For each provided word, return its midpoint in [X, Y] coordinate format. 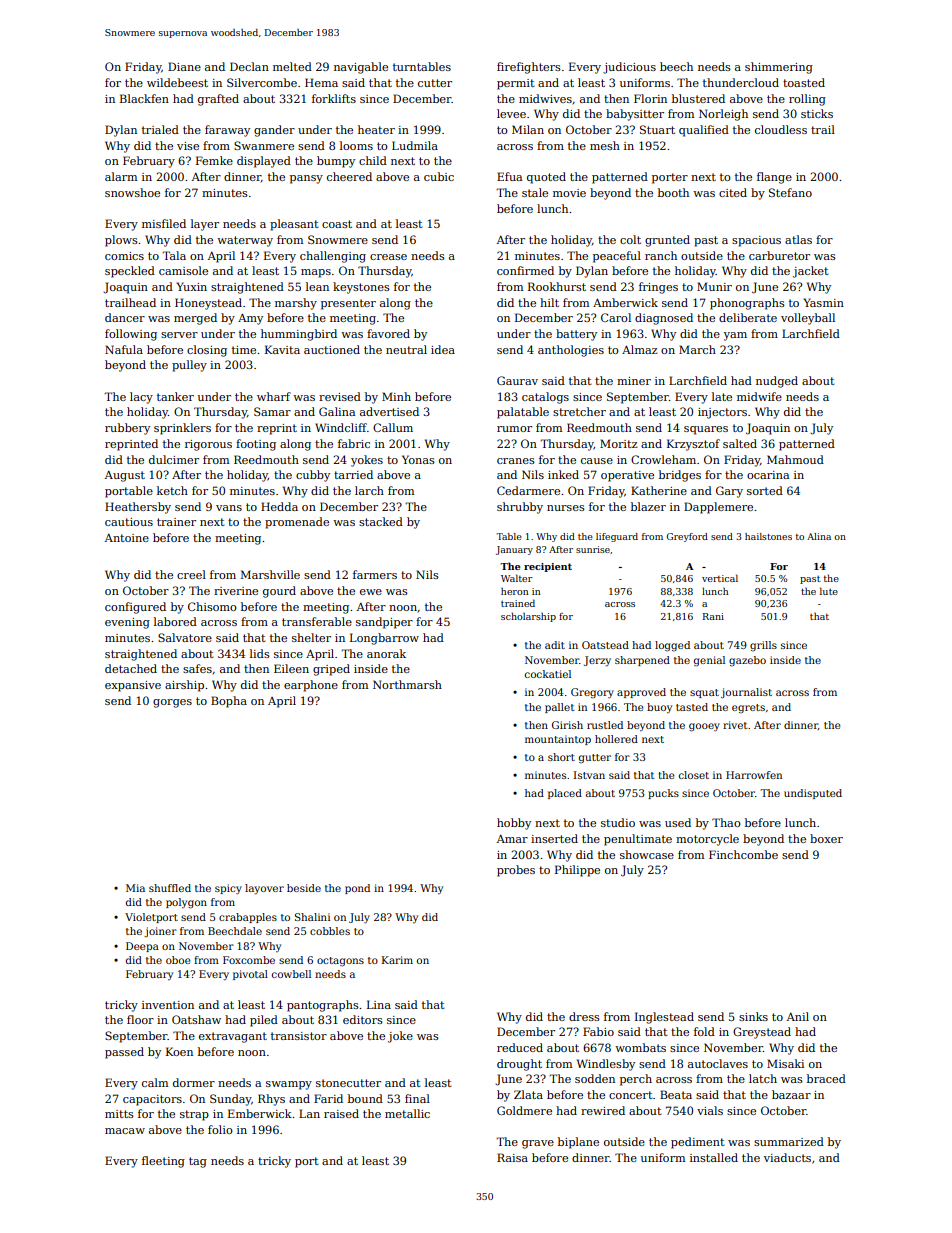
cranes [516, 461]
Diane [184, 66]
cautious [129, 522]
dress [584, 1016]
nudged [777, 382]
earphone [311, 686]
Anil [798, 1016]
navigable [361, 68]
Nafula [124, 349]
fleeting [163, 1162]
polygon [186, 903]
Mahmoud [795, 459]
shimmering [779, 68]
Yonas [418, 459]
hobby [514, 824]
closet [694, 775]
